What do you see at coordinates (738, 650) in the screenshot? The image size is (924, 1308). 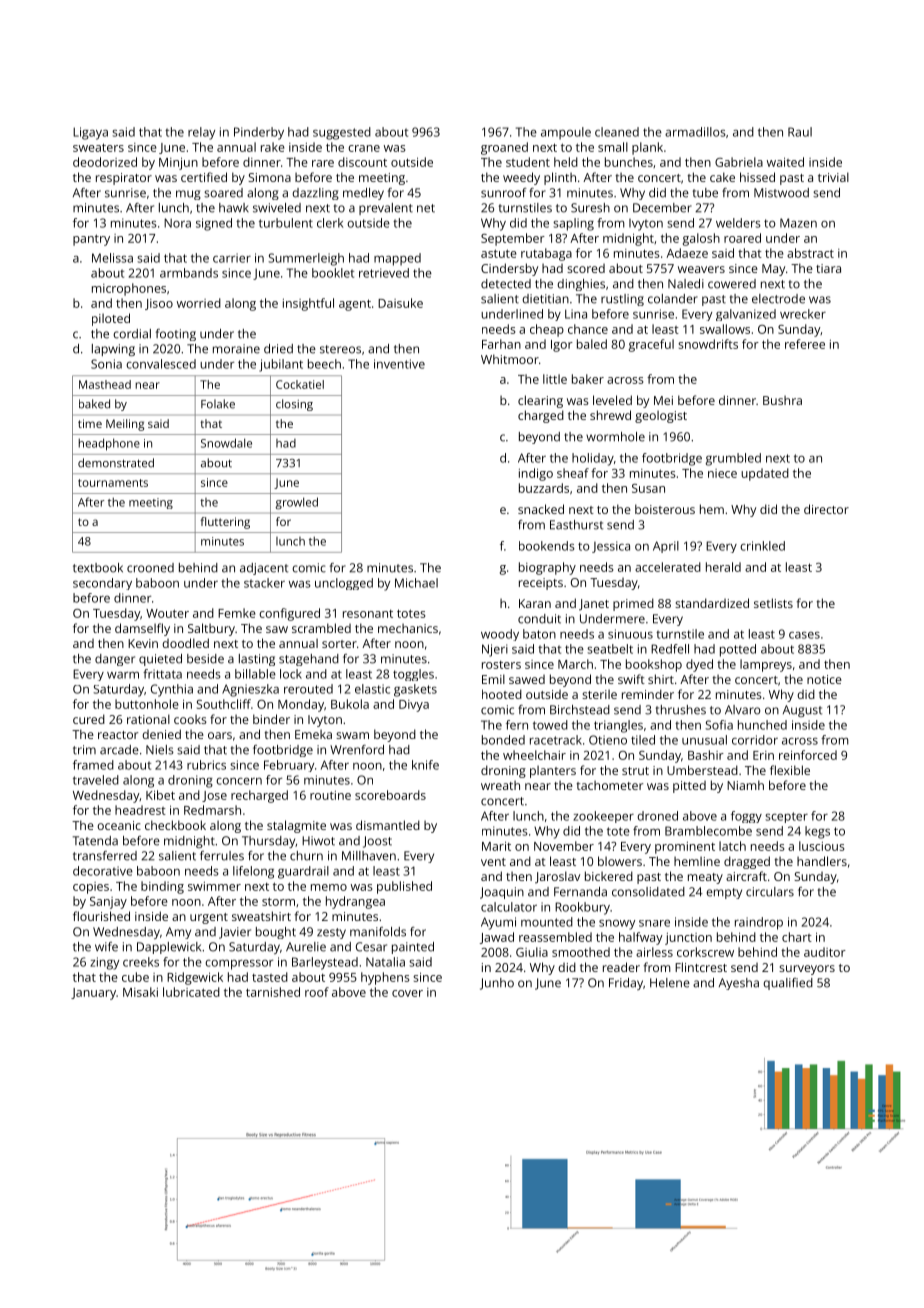 I see `potted` at bounding box center [738, 650].
